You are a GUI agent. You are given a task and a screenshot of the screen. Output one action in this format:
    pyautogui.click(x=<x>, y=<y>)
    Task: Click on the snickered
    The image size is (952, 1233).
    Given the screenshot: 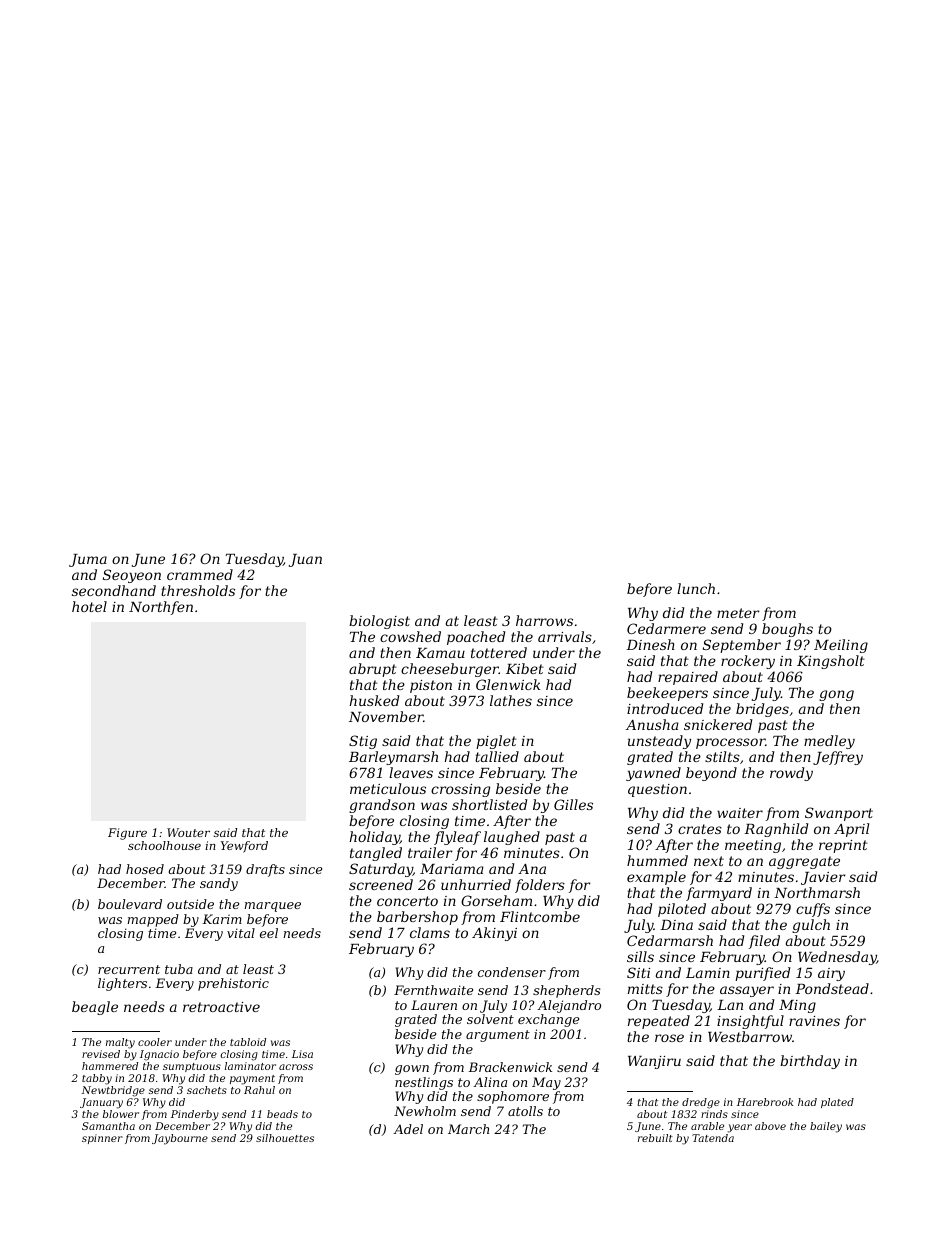 What is the action you would take?
    pyautogui.click(x=718, y=724)
